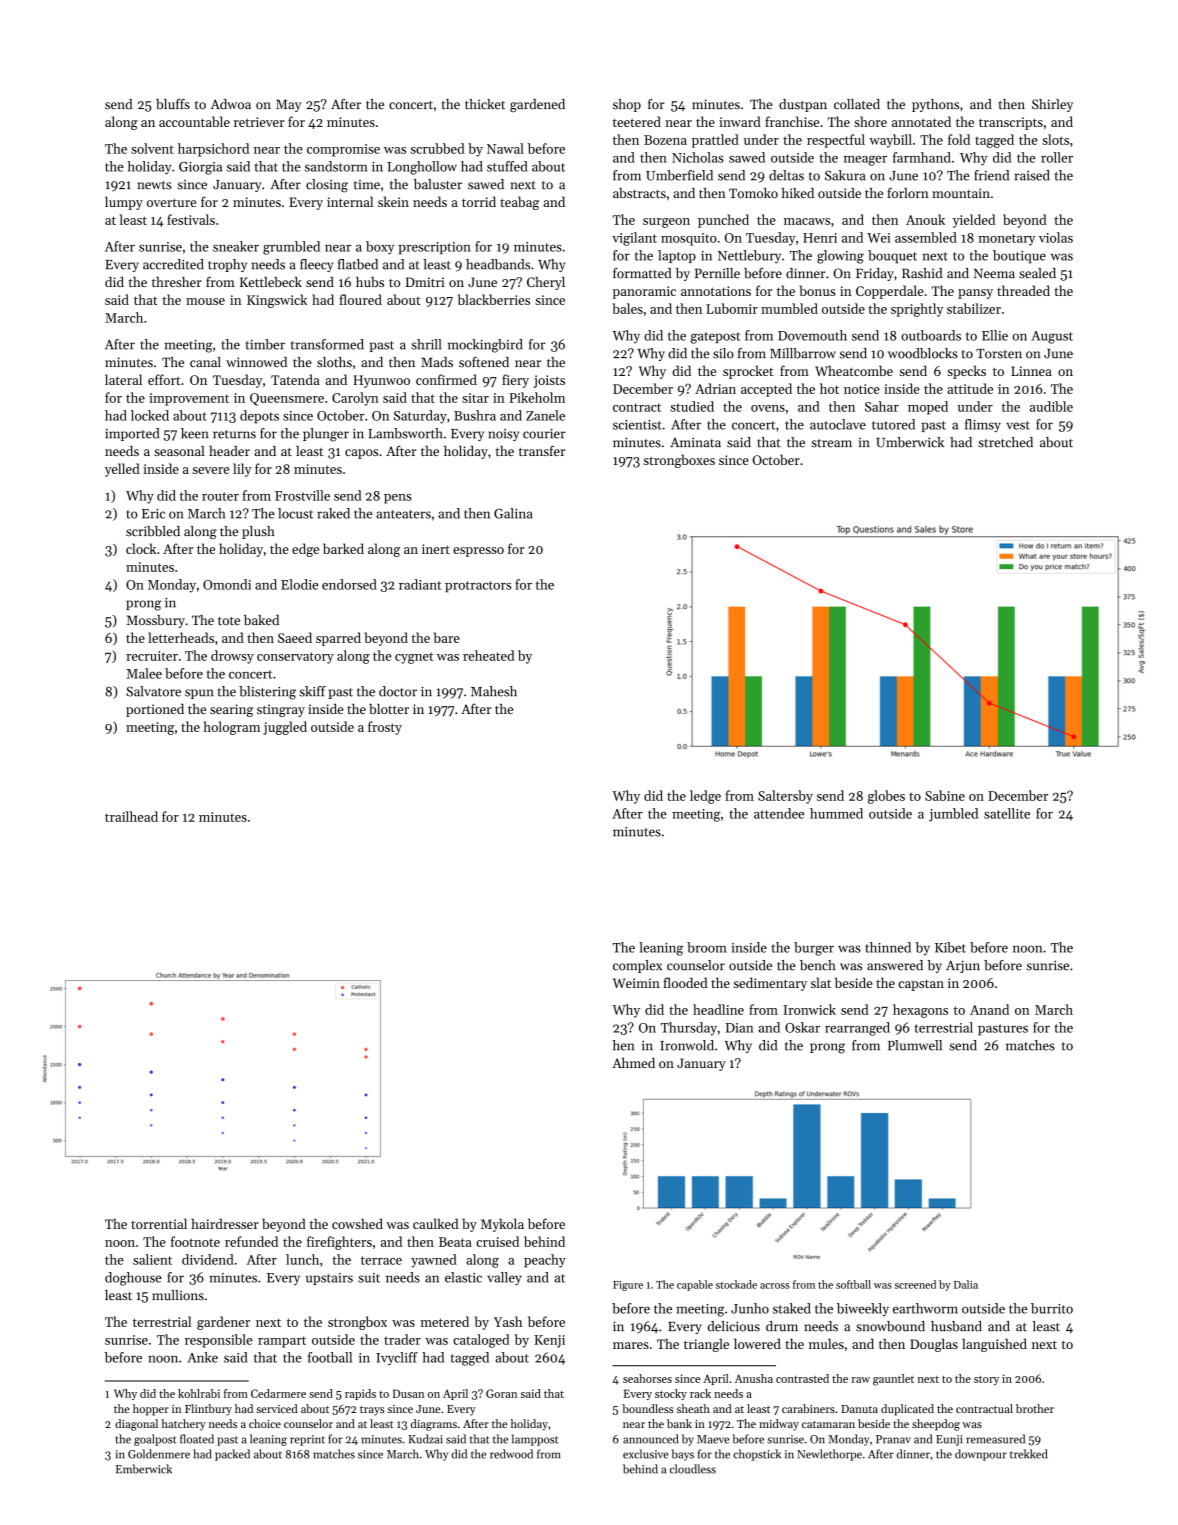  What do you see at coordinates (327, 344) in the document?
I see `transformed` at bounding box center [327, 344].
